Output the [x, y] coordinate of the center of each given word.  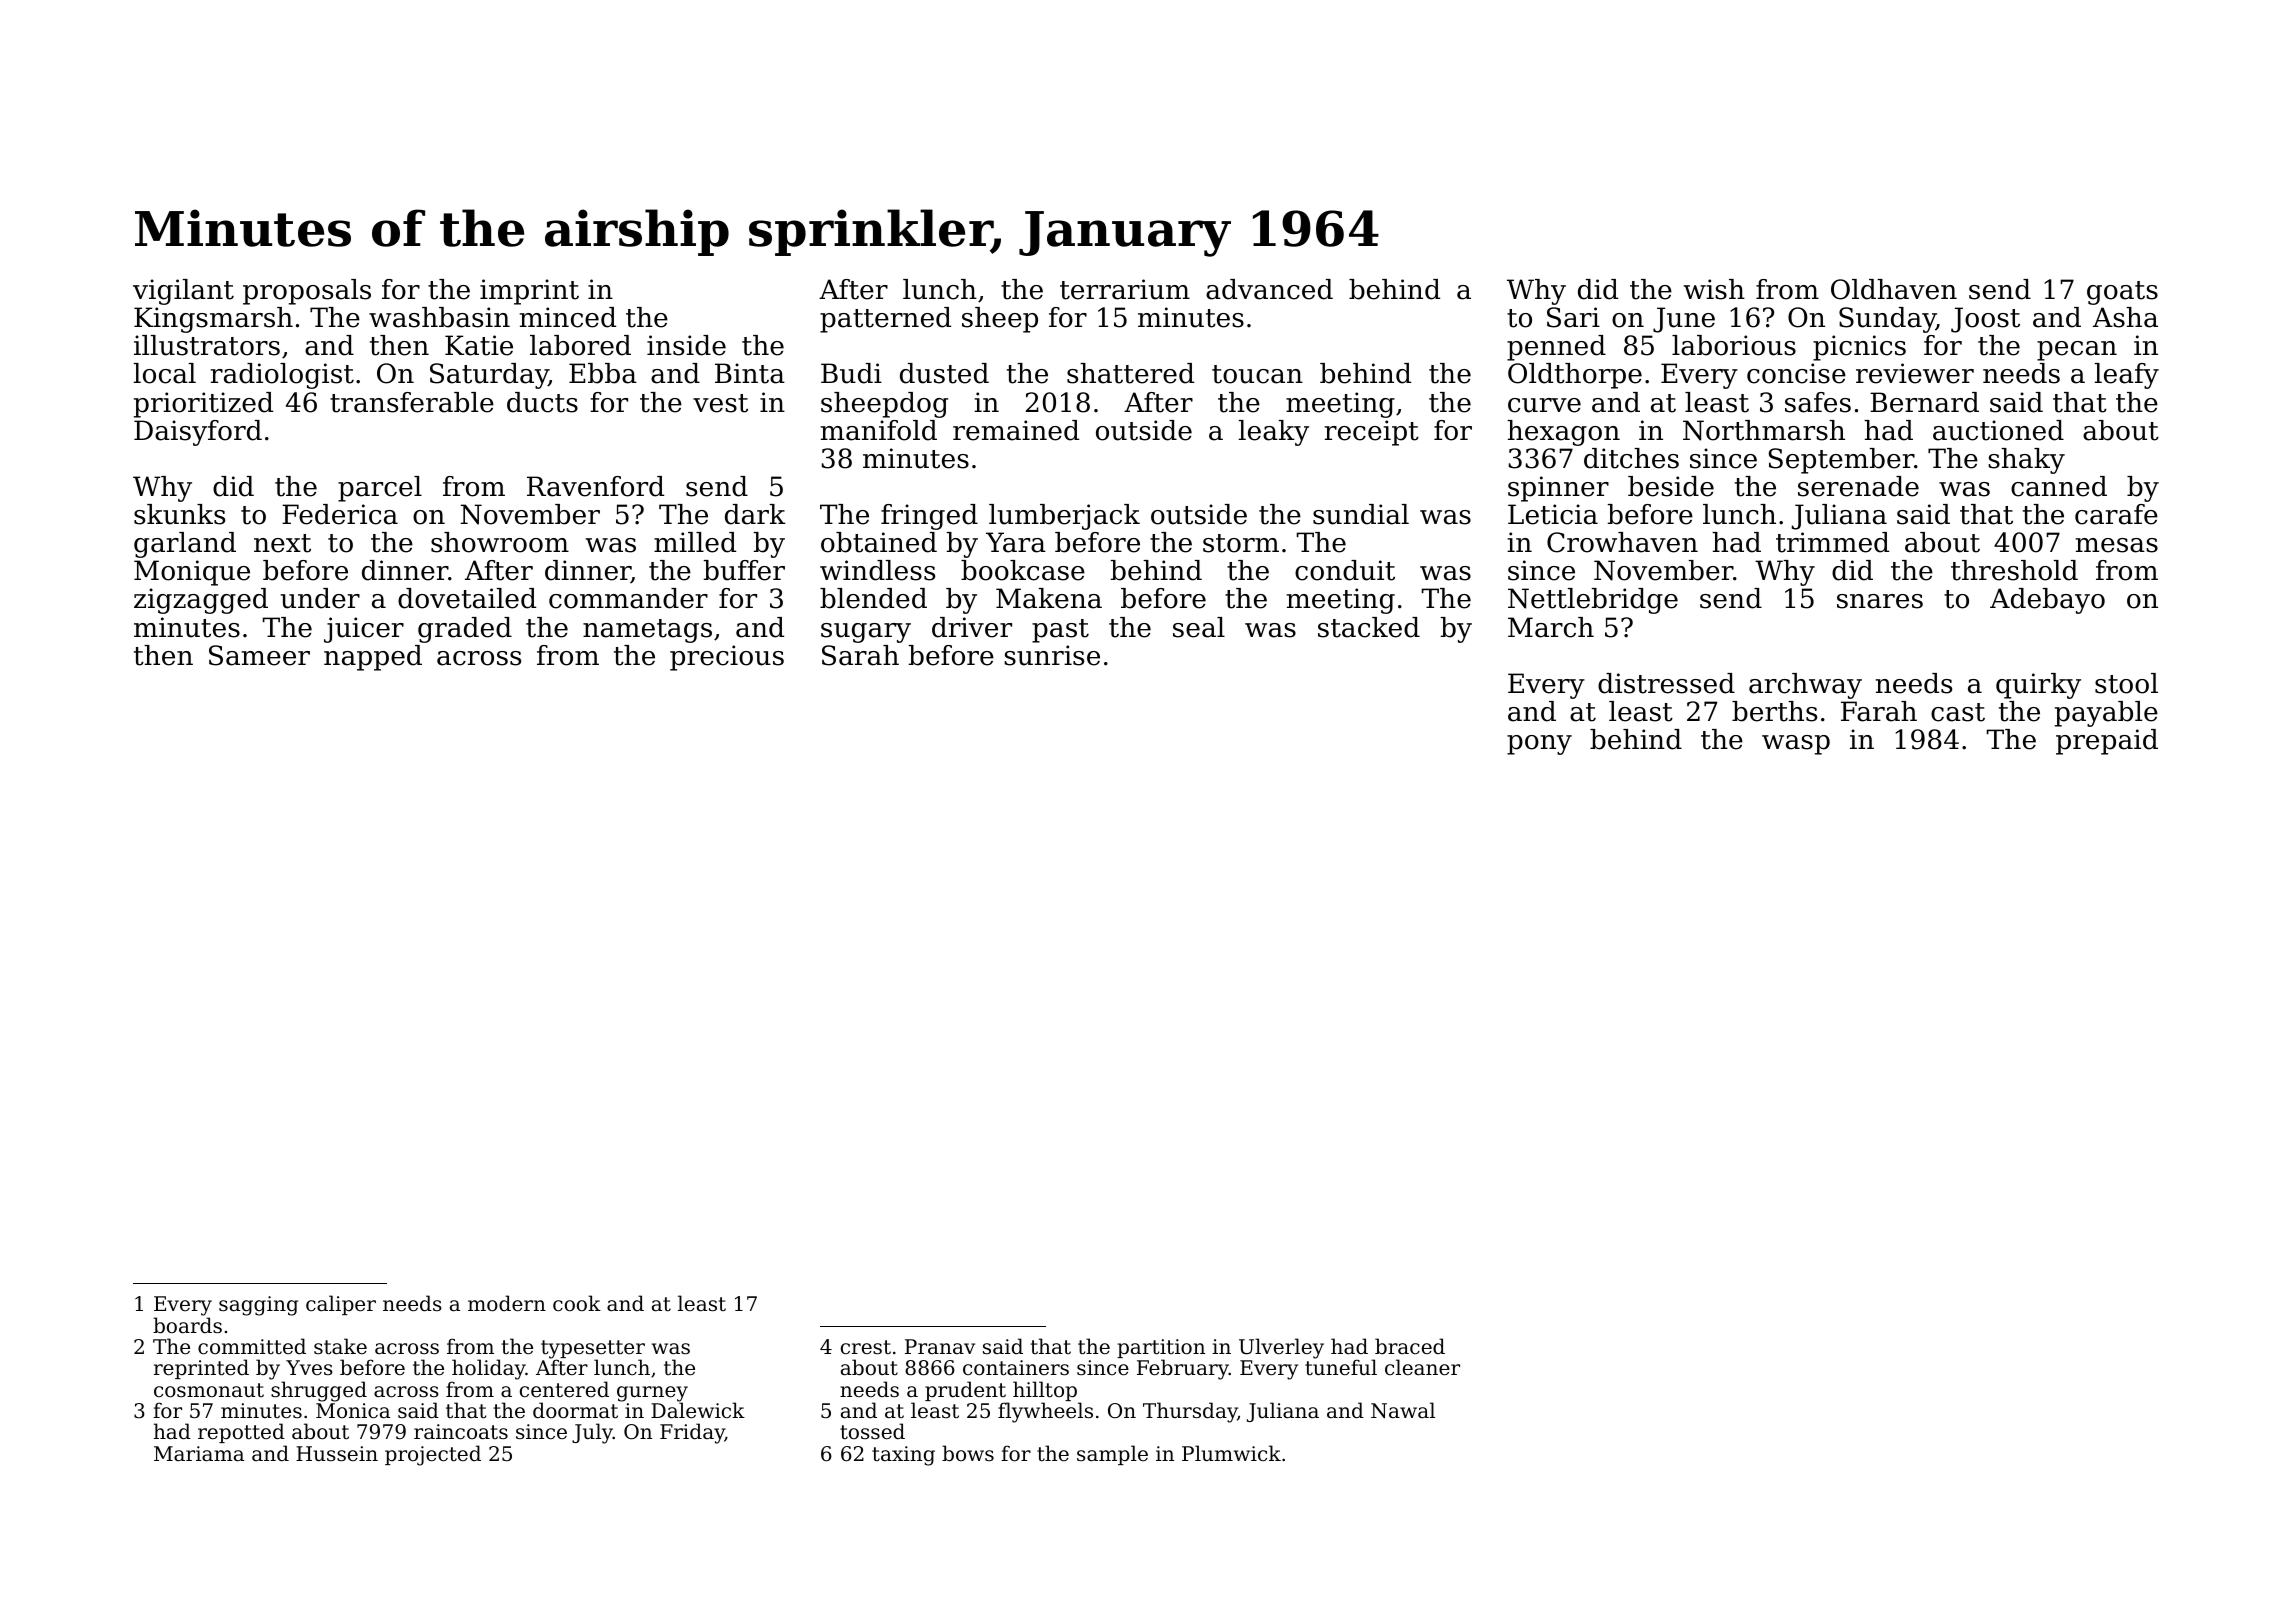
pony [1539, 745]
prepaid [2107, 742]
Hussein [337, 1454]
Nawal [1403, 1410]
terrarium [1125, 289]
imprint [529, 292]
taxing [903, 1456]
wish [1714, 289]
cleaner [1422, 1367]
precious [727, 658]
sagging [258, 1306]
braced [1410, 1346]
